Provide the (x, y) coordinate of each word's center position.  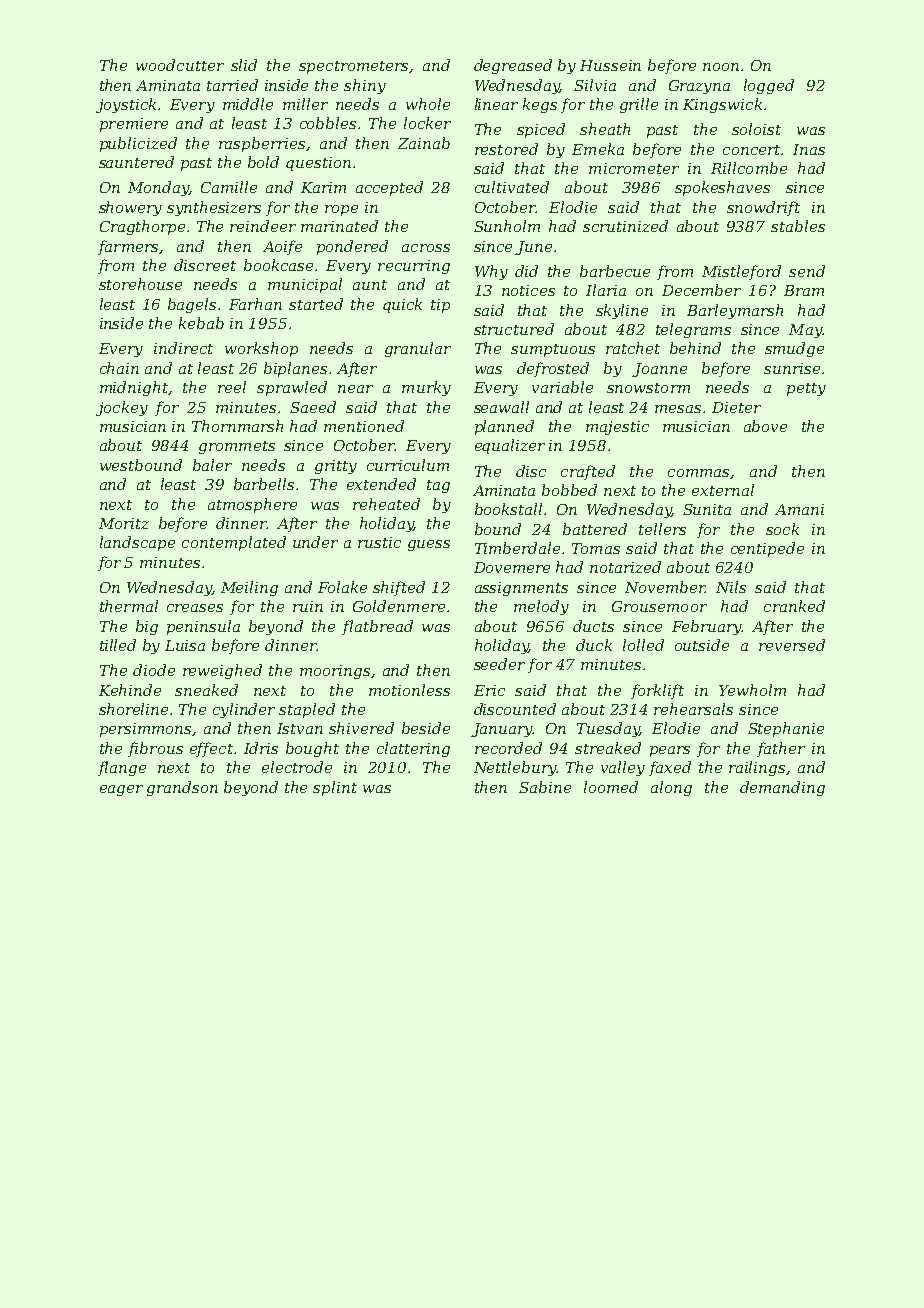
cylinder (244, 710)
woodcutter (180, 65)
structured (514, 329)
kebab (201, 323)
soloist (756, 129)
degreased (513, 66)
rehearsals (693, 709)
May (805, 331)
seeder (499, 664)
